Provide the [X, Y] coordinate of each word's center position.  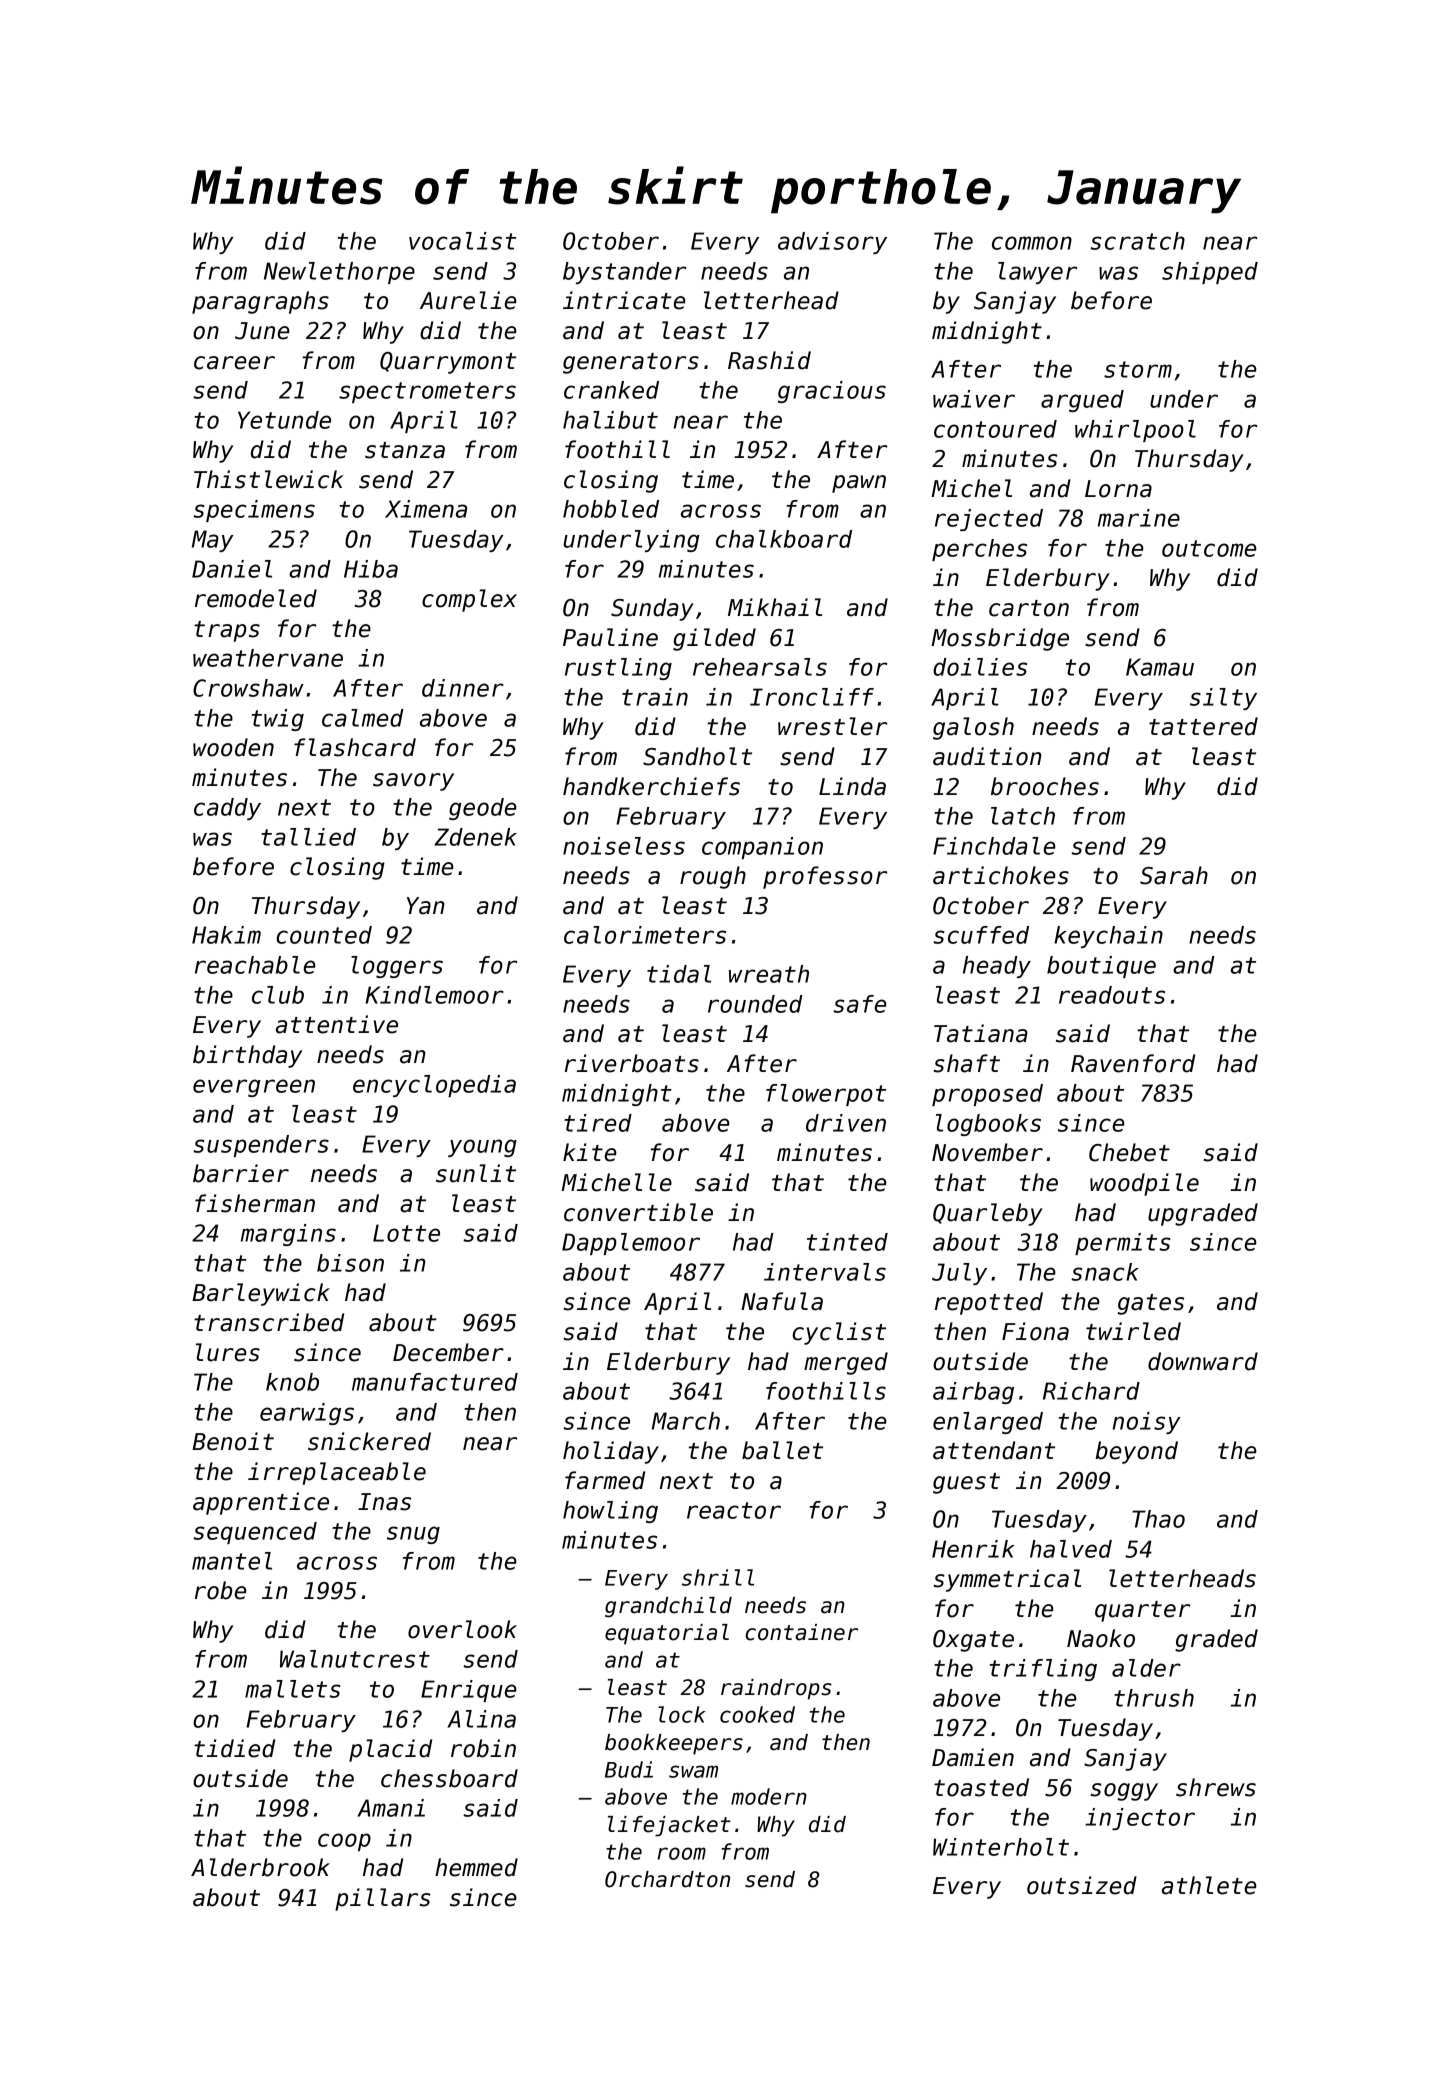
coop [344, 1842]
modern [769, 1796]
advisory [832, 243]
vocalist [462, 241]
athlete [1209, 1885]
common [1032, 243]
